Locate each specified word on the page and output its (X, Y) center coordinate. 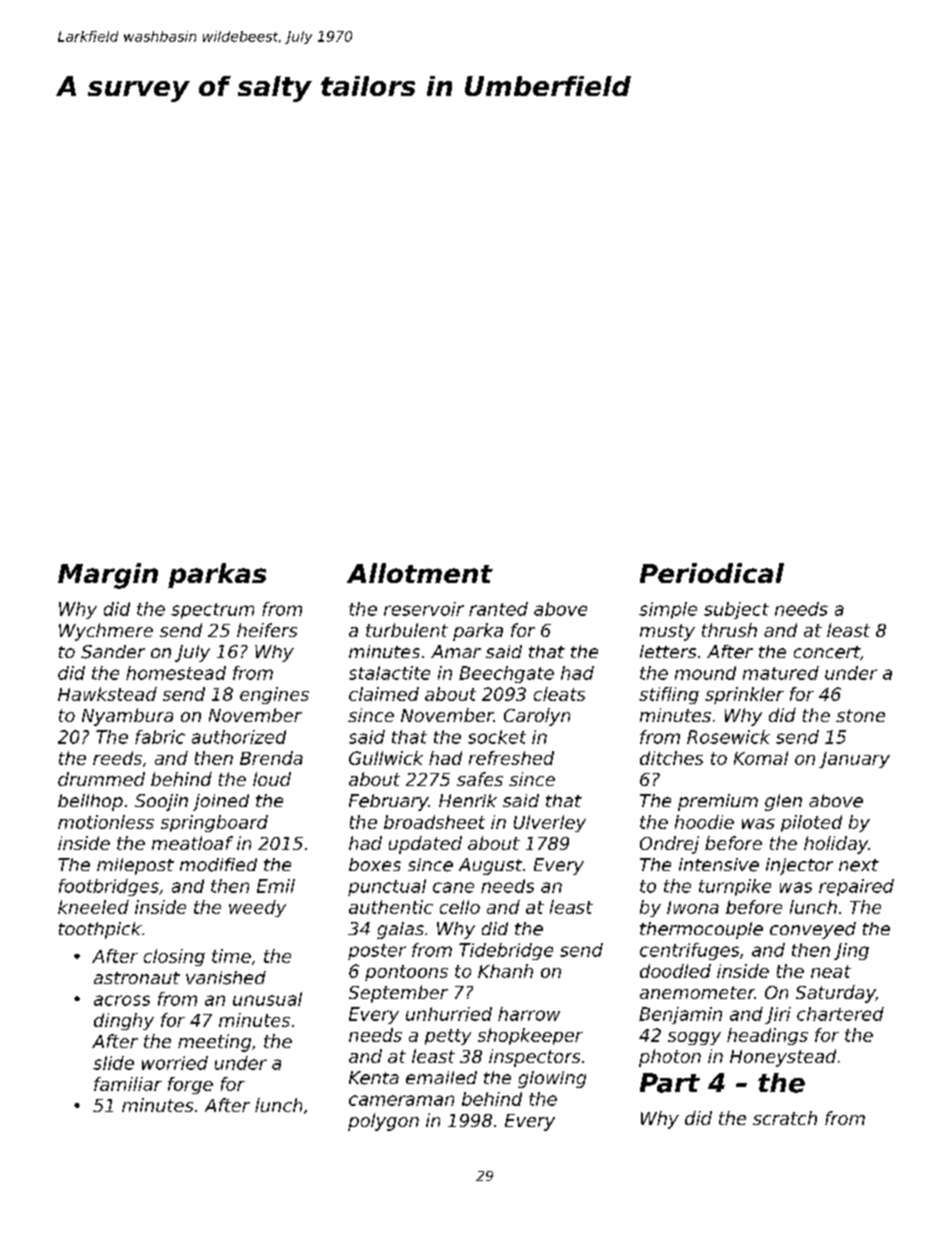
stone (860, 715)
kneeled (93, 907)
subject (736, 610)
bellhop (90, 802)
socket (497, 737)
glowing (552, 1079)
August (490, 866)
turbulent (407, 630)
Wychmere (106, 632)
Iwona (693, 907)
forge (190, 1085)
